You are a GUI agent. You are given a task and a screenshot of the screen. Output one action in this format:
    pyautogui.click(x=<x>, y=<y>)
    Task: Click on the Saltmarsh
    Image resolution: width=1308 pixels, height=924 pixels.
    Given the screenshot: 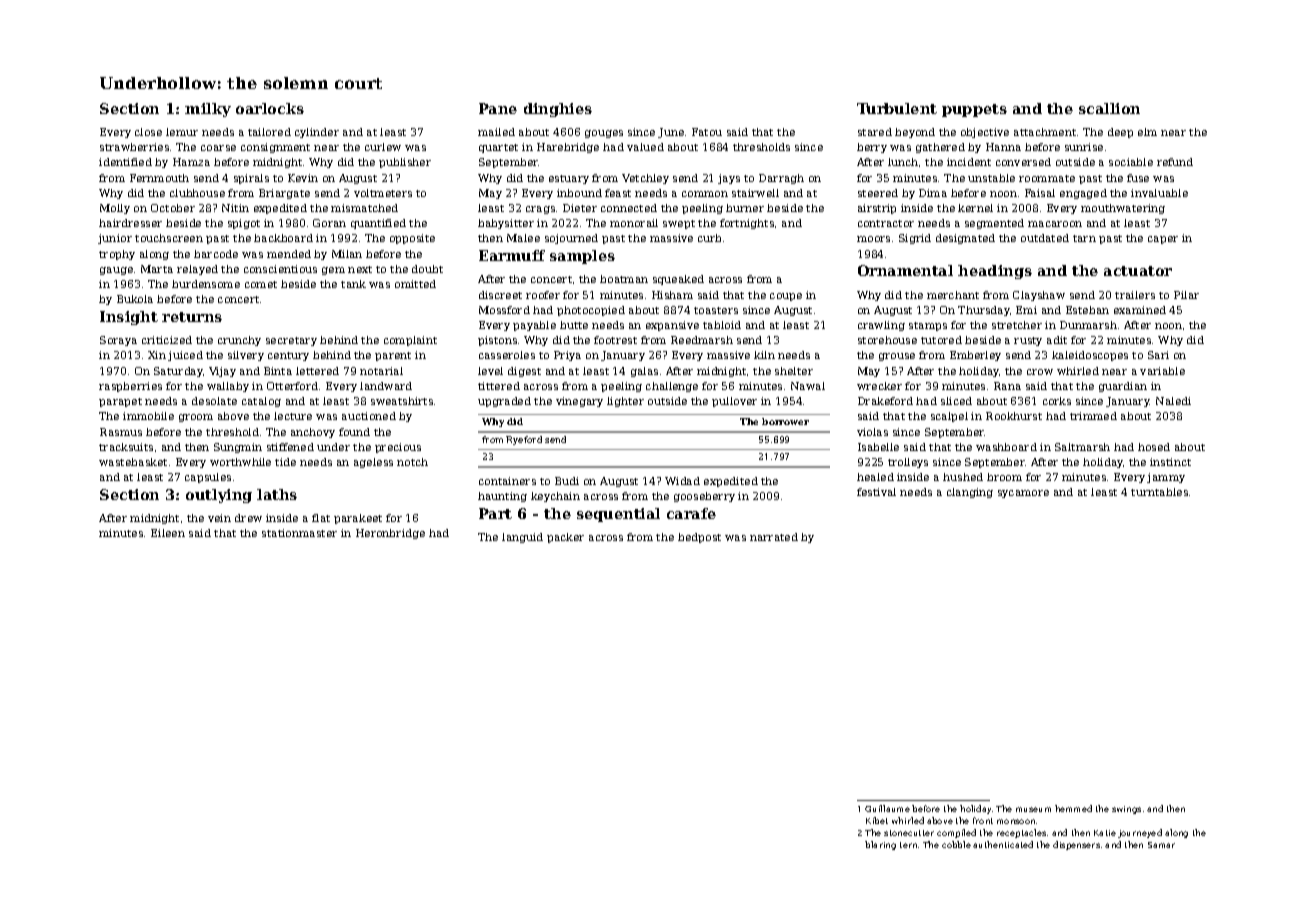 What is the action you would take?
    pyautogui.click(x=1082, y=447)
